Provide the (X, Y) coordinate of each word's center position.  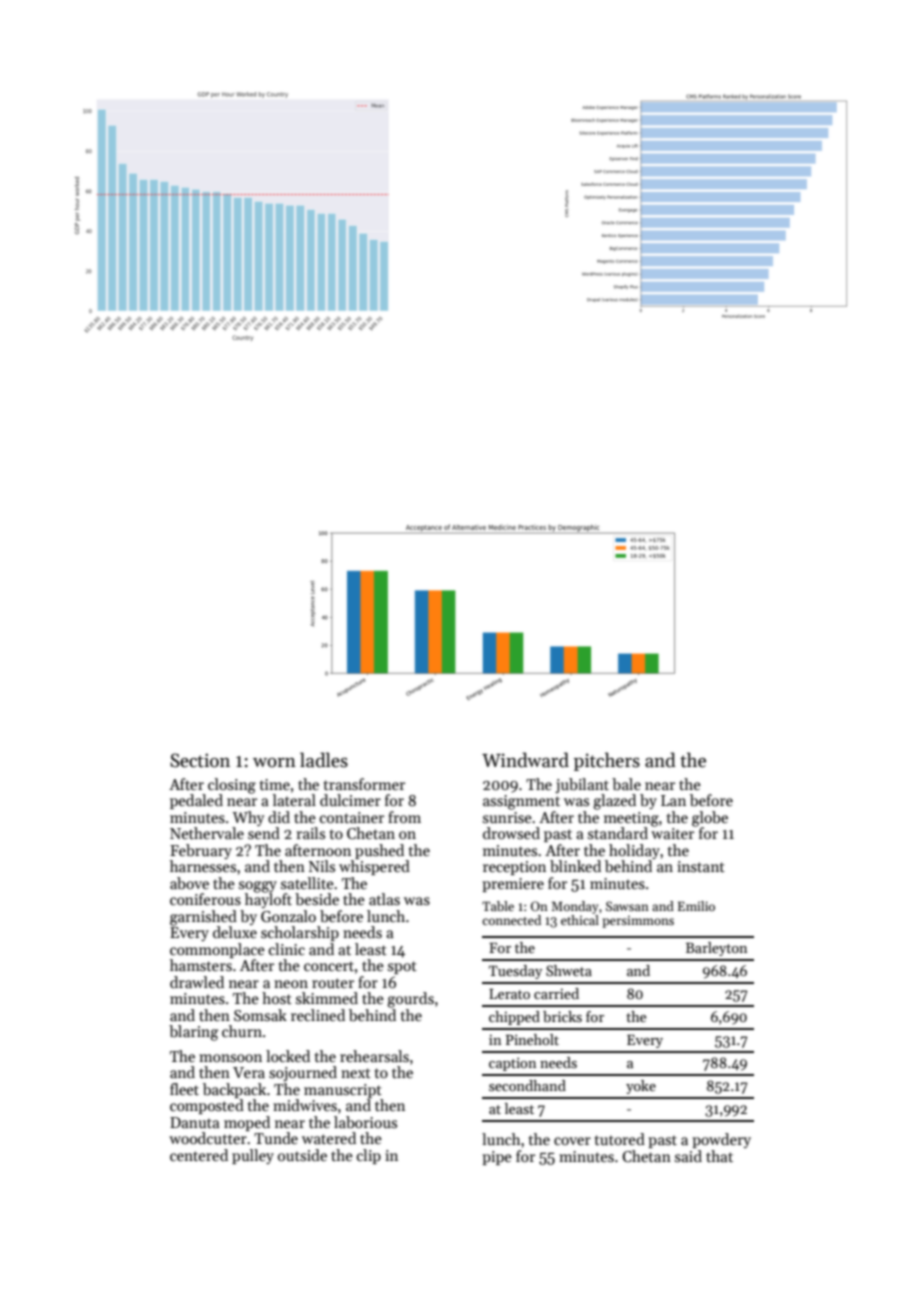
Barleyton (716, 949)
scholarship (300, 933)
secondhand (527, 1085)
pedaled (196, 801)
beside (317, 899)
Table (498, 906)
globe (710, 819)
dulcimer (350, 800)
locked (288, 1056)
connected (511, 920)
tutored (620, 1139)
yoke (641, 1087)
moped (247, 1123)
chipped (514, 1018)
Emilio (696, 906)
